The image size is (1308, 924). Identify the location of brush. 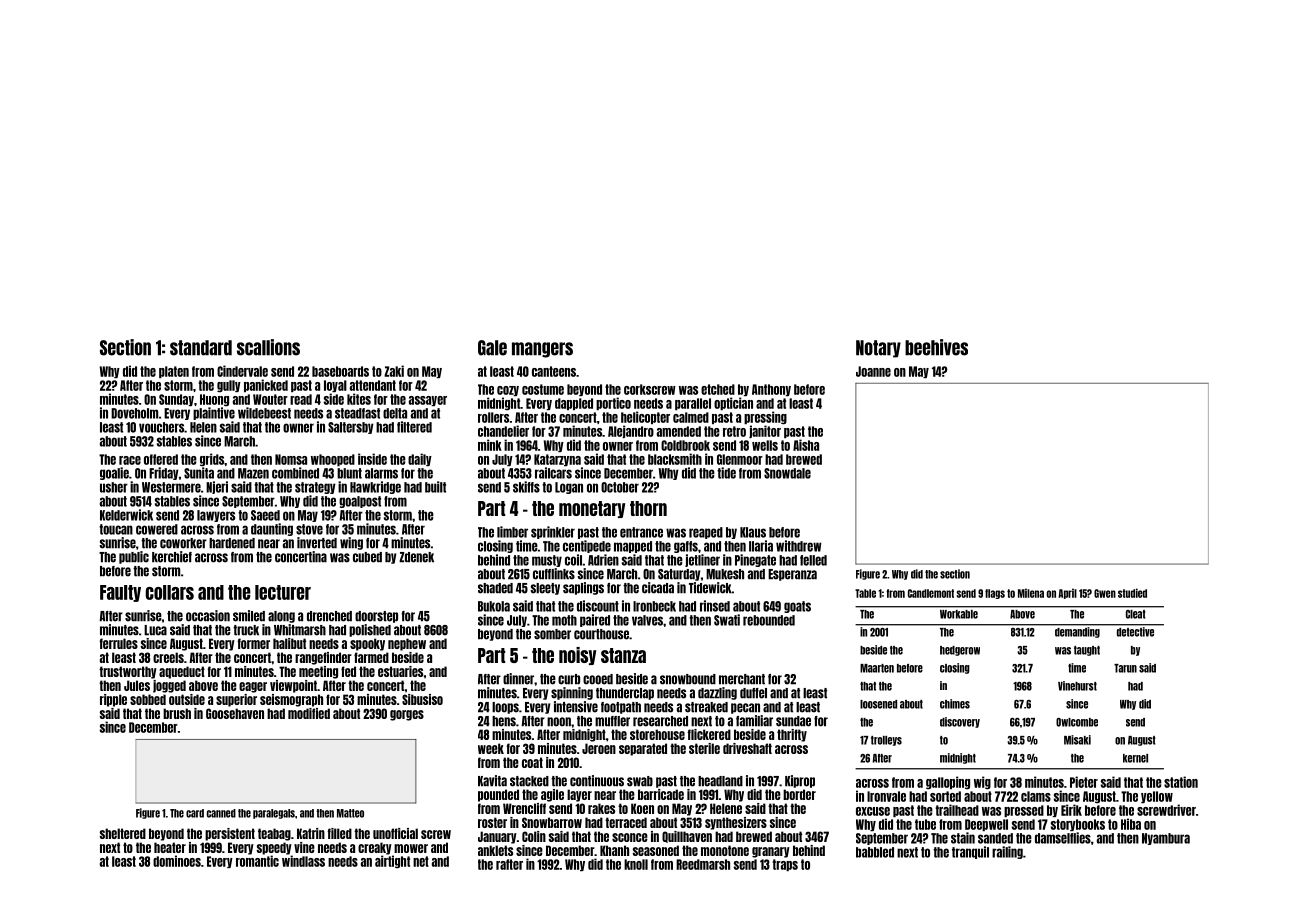
(177, 713).
